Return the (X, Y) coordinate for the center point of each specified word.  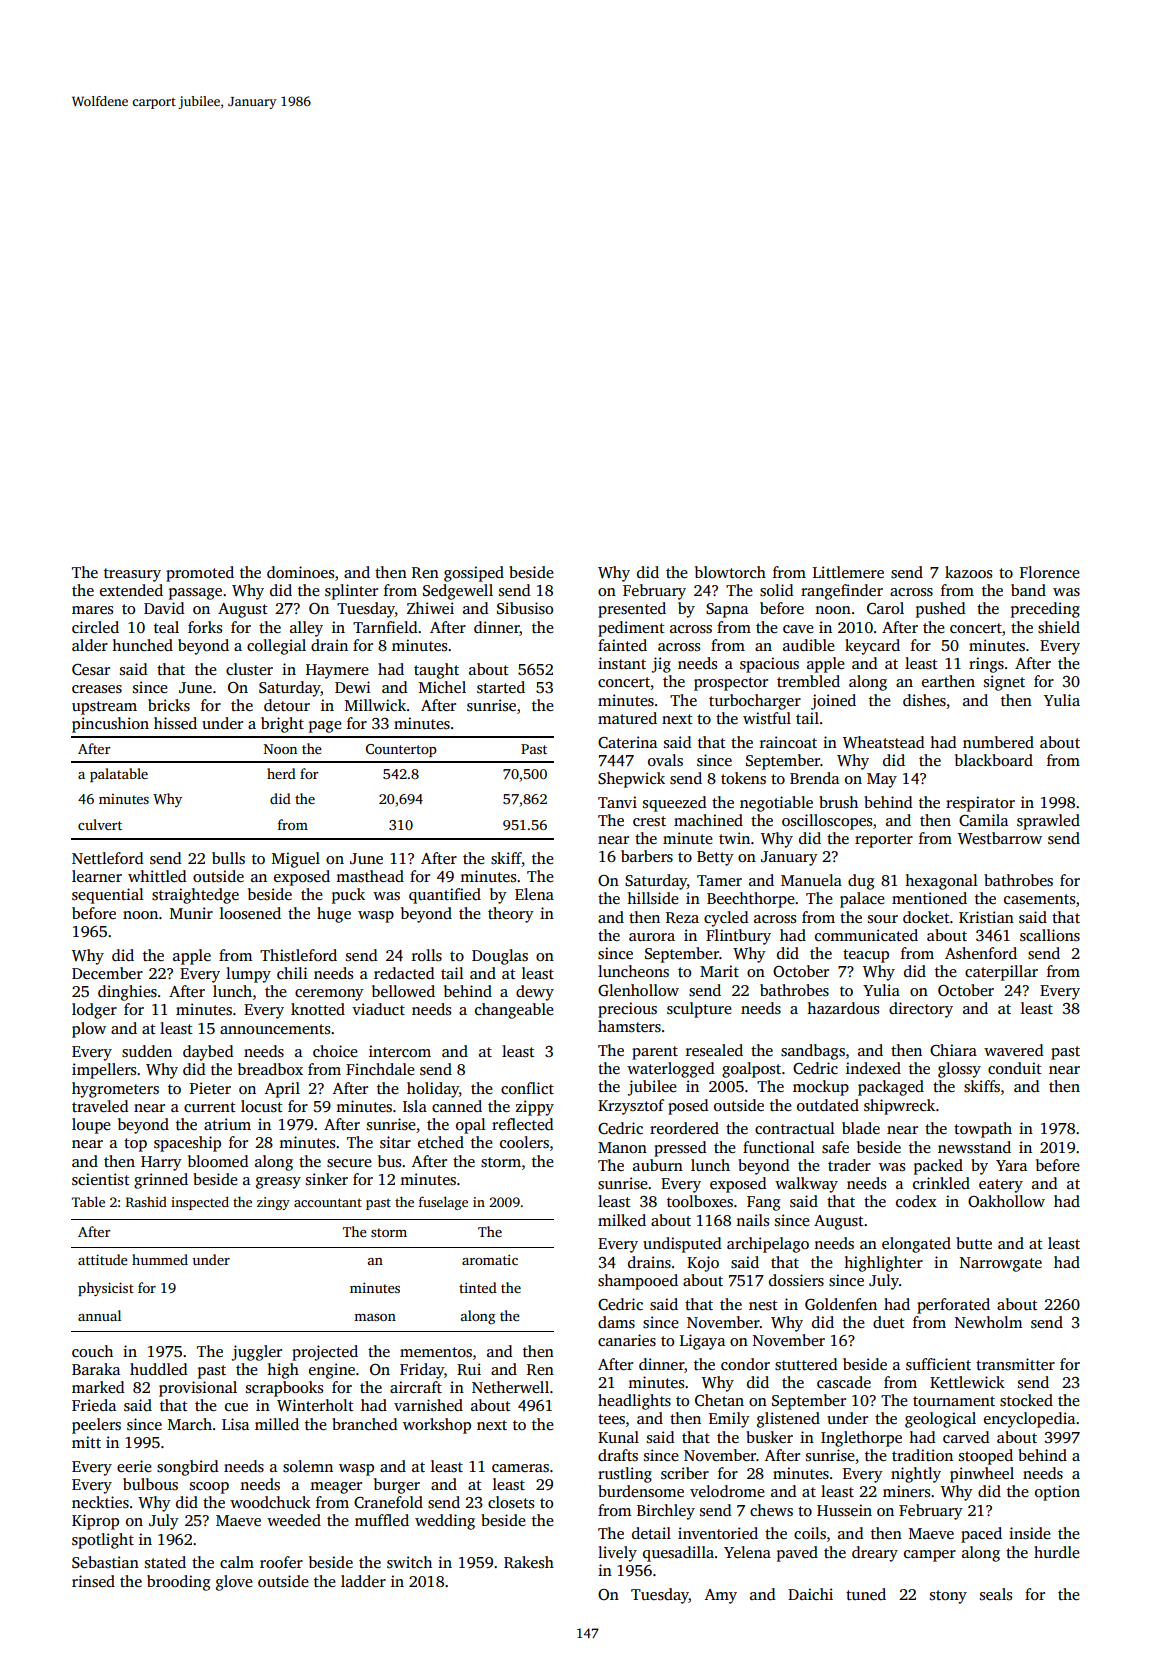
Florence (1050, 572)
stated (165, 1562)
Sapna (727, 610)
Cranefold (388, 1502)
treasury (132, 575)
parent (655, 1053)
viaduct (378, 1009)
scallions (1050, 935)
